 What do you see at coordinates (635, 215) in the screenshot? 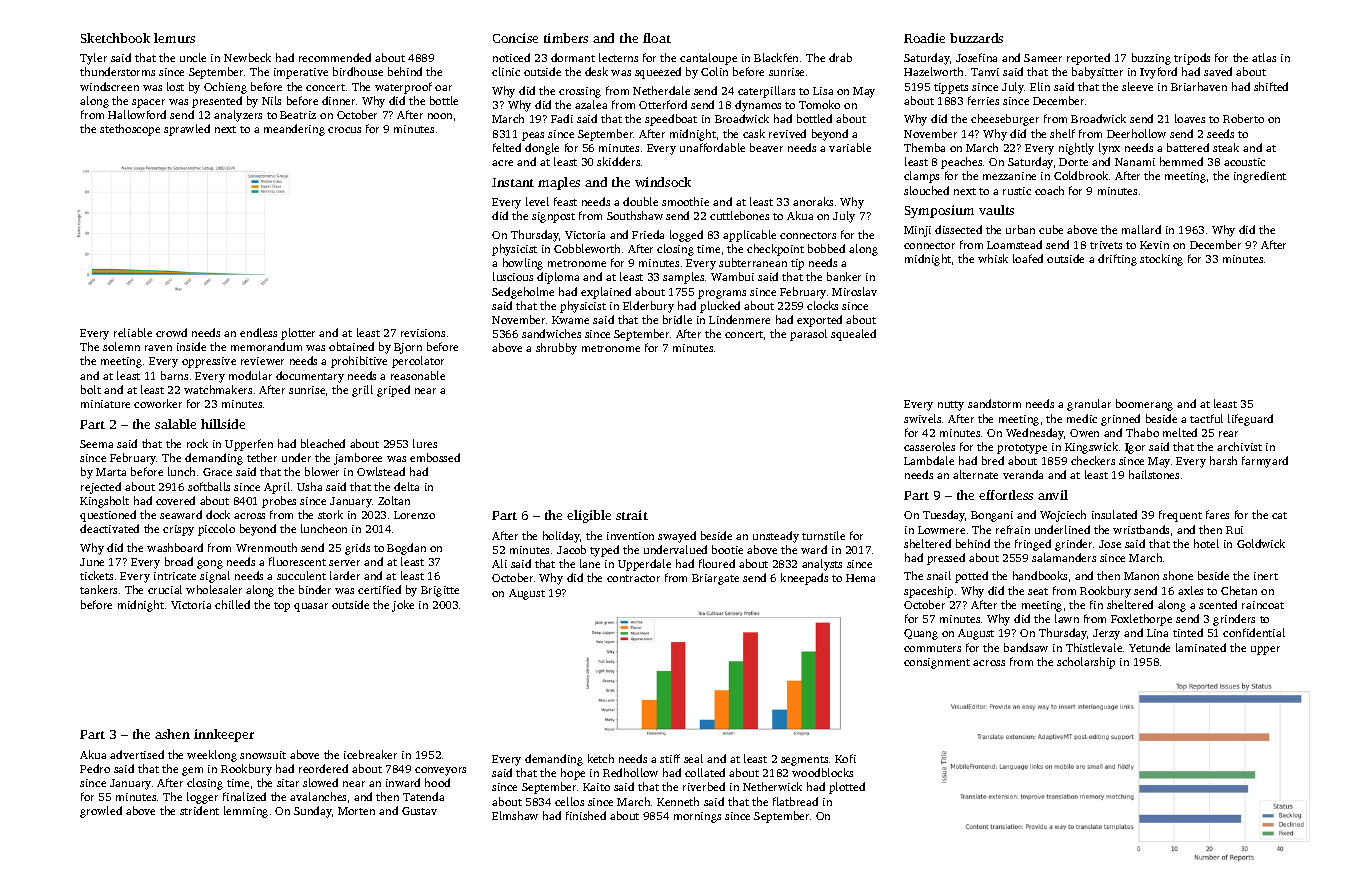
I see `Southshaw` at bounding box center [635, 215].
